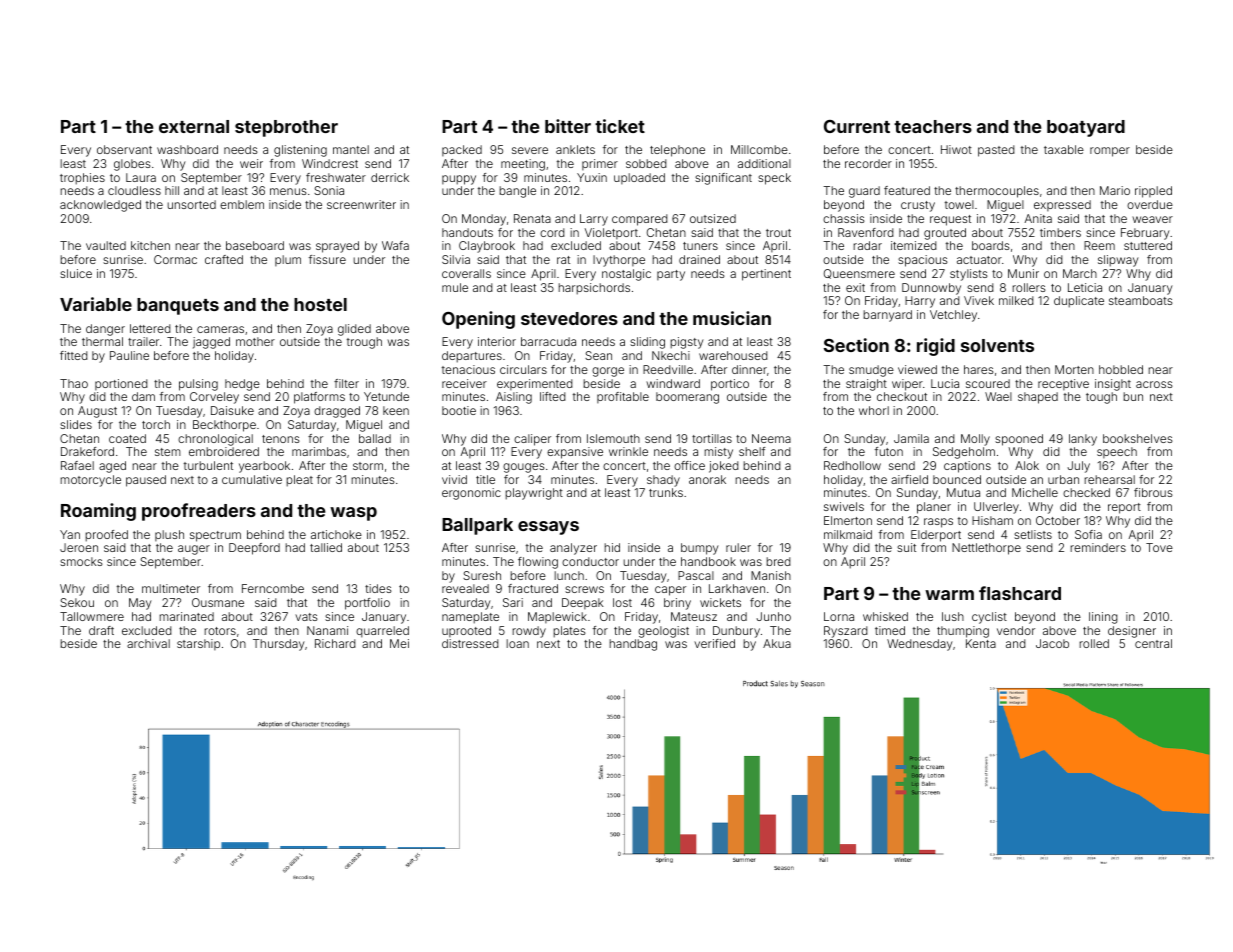 The image size is (1233, 952). What do you see at coordinates (286, 128) in the image?
I see `stepbrother` at bounding box center [286, 128].
